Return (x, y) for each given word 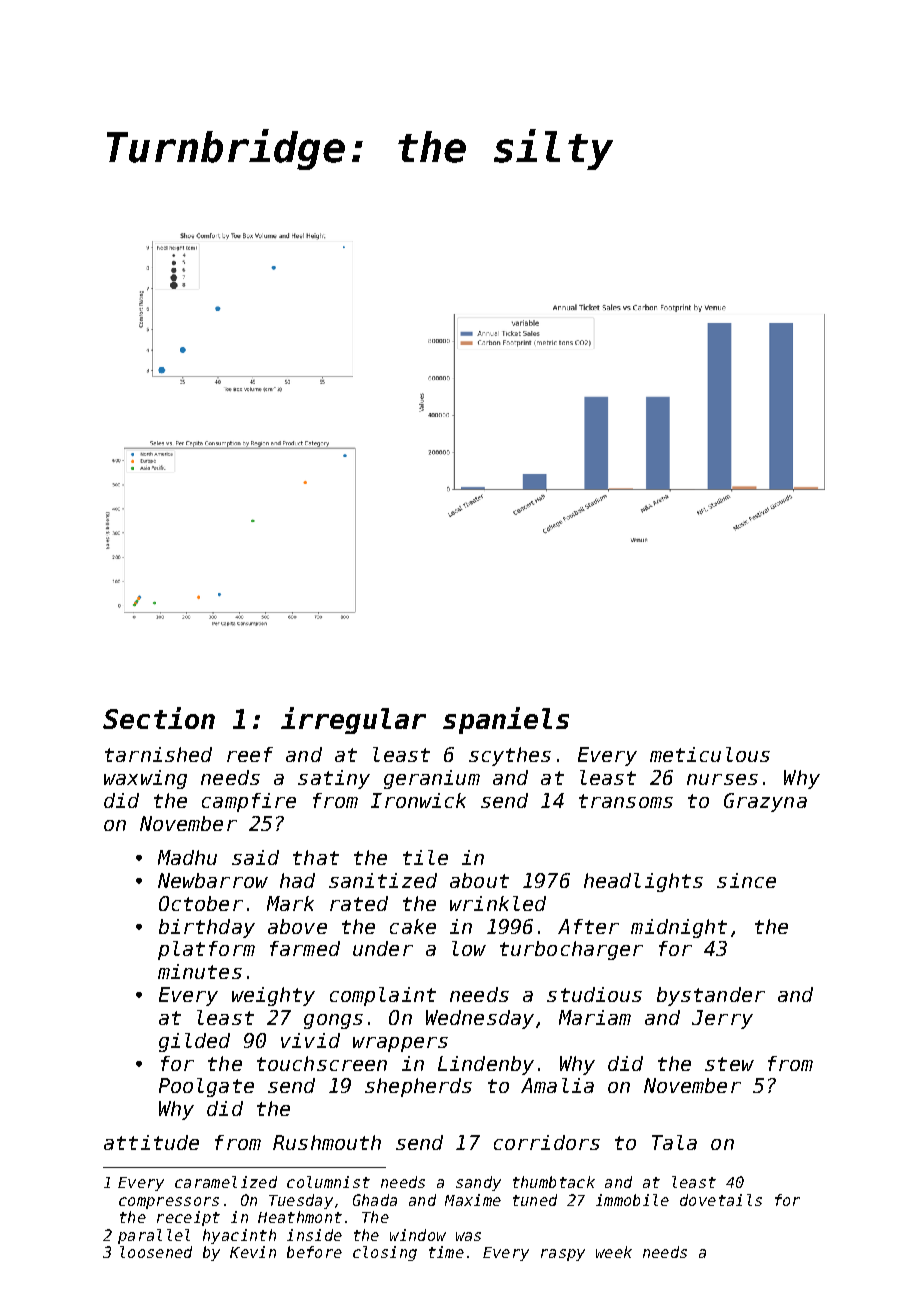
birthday (207, 928)
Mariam (595, 1017)
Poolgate (206, 1087)
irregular (353, 720)
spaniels (506, 720)
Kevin (253, 1252)
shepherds (418, 1087)
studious (594, 994)
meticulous (710, 754)
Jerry (722, 1019)
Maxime (473, 1200)
